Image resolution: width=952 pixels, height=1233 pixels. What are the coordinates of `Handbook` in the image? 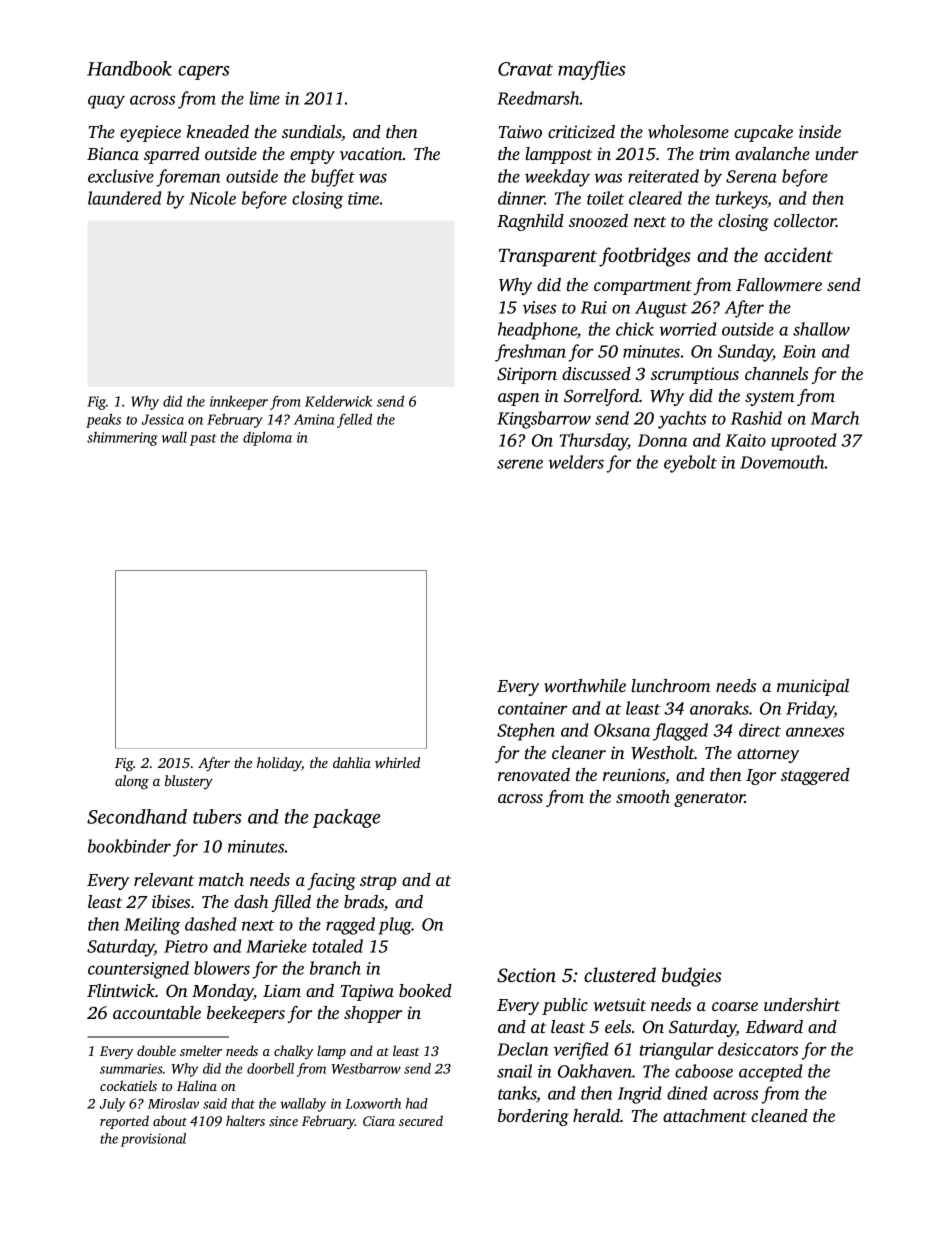 It's located at (129, 68).
